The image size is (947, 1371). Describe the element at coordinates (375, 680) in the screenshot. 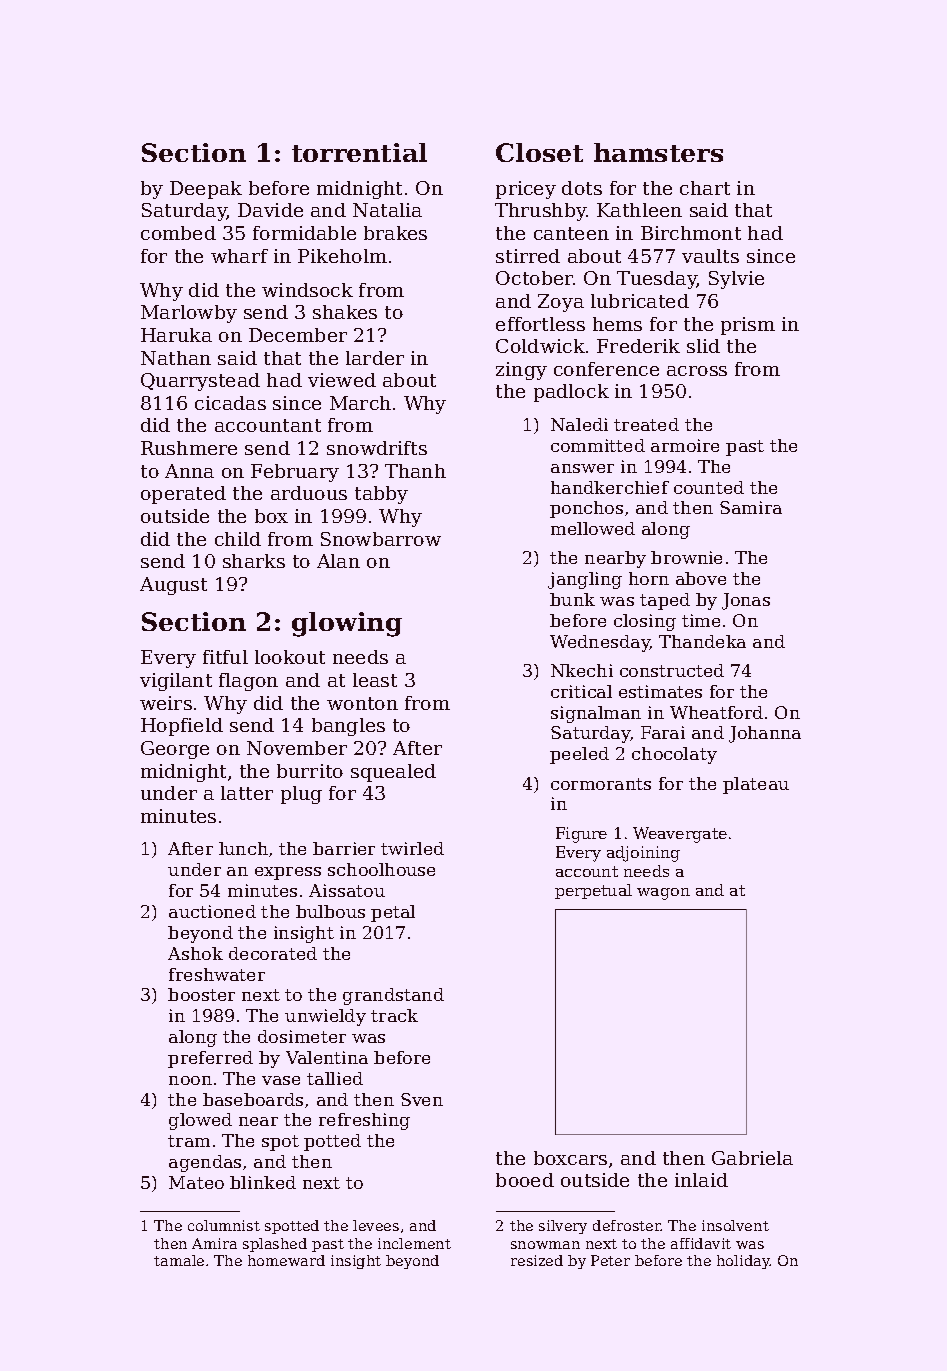

I see `least` at that location.
